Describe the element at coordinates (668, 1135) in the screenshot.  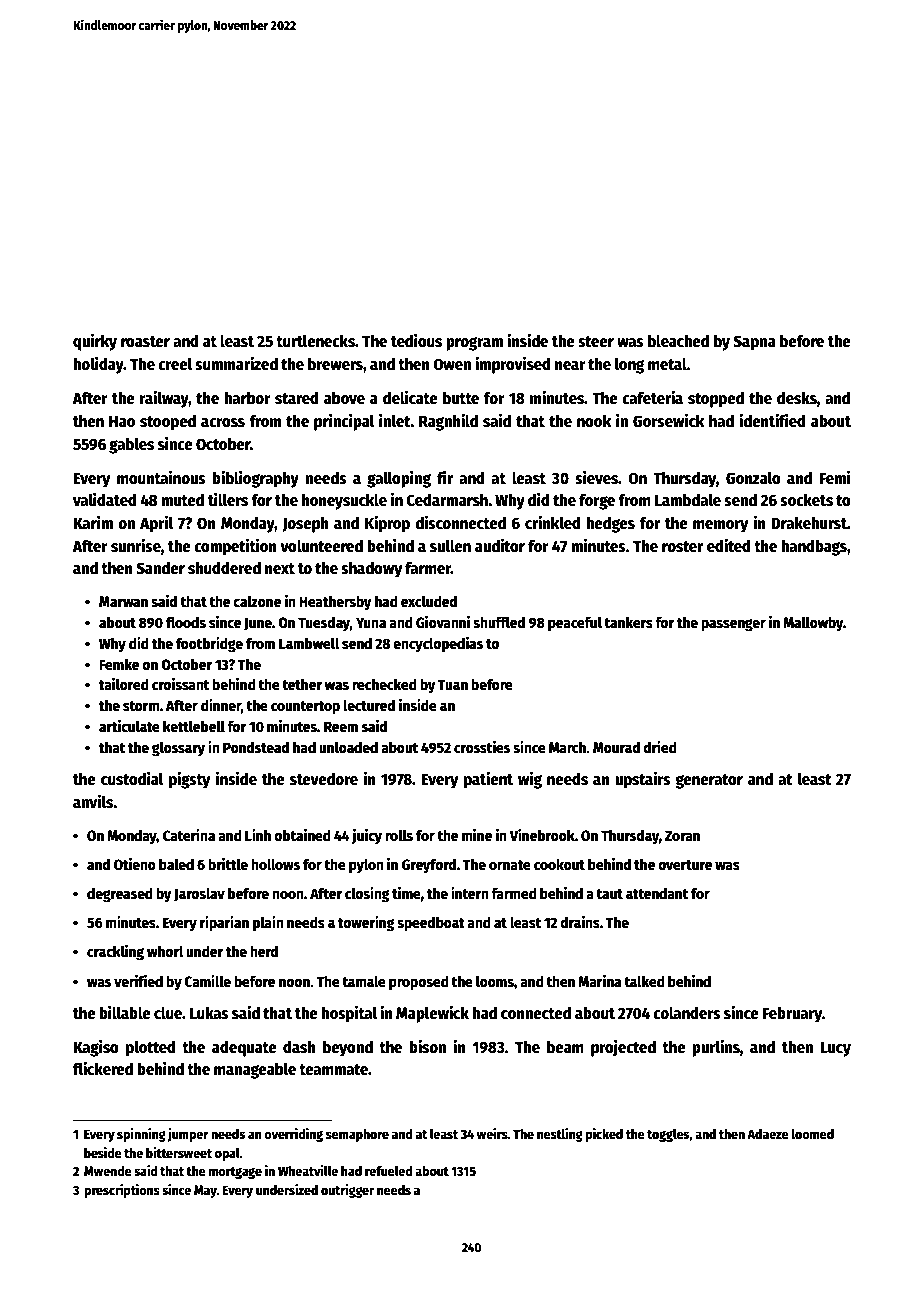
I see `toggles` at that location.
